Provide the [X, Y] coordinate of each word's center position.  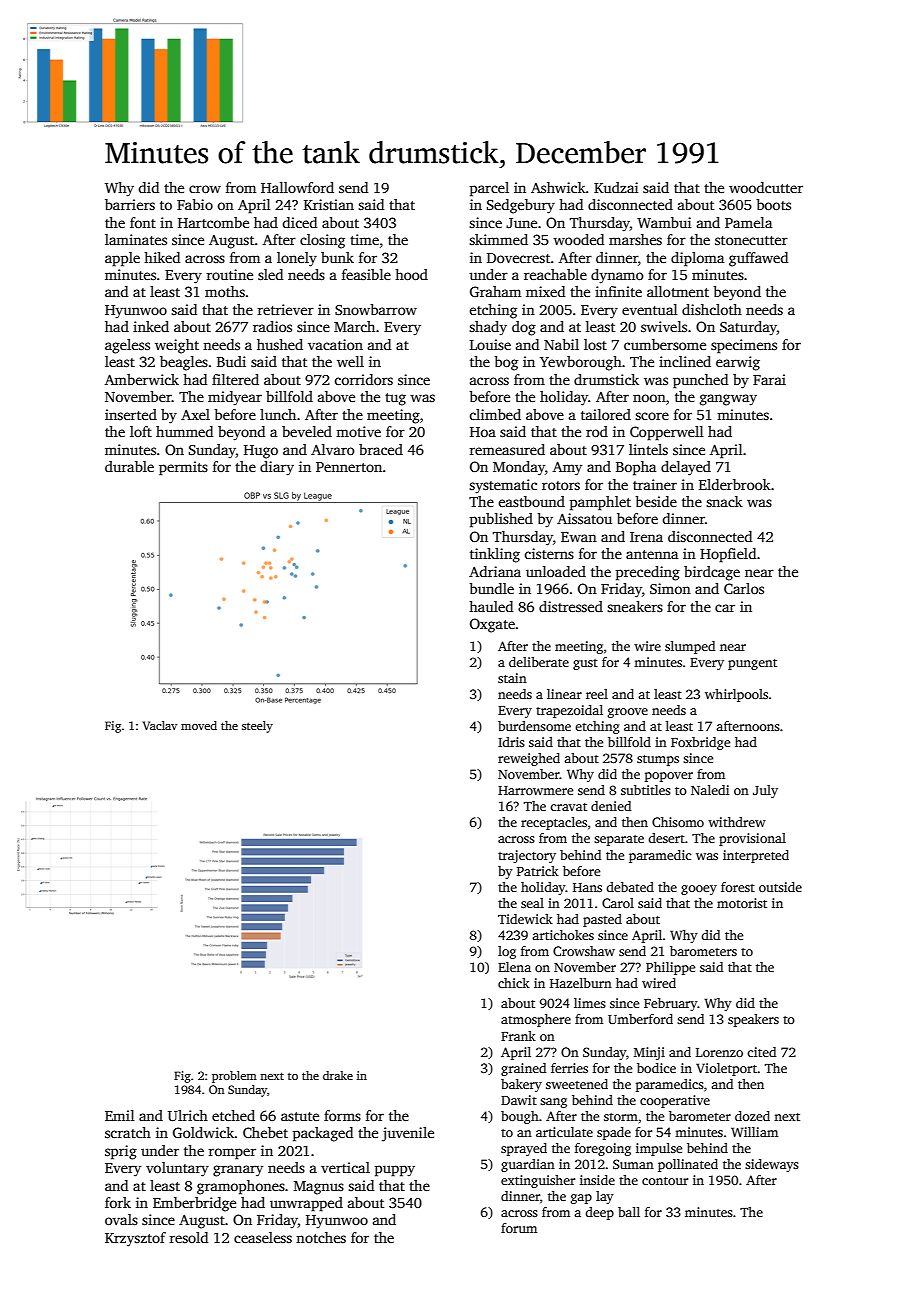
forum [519, 1228]
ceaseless [263, 1237]
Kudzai [616, 187]
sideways [772, 1165]
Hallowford [297, 187]
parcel [489, 189]
